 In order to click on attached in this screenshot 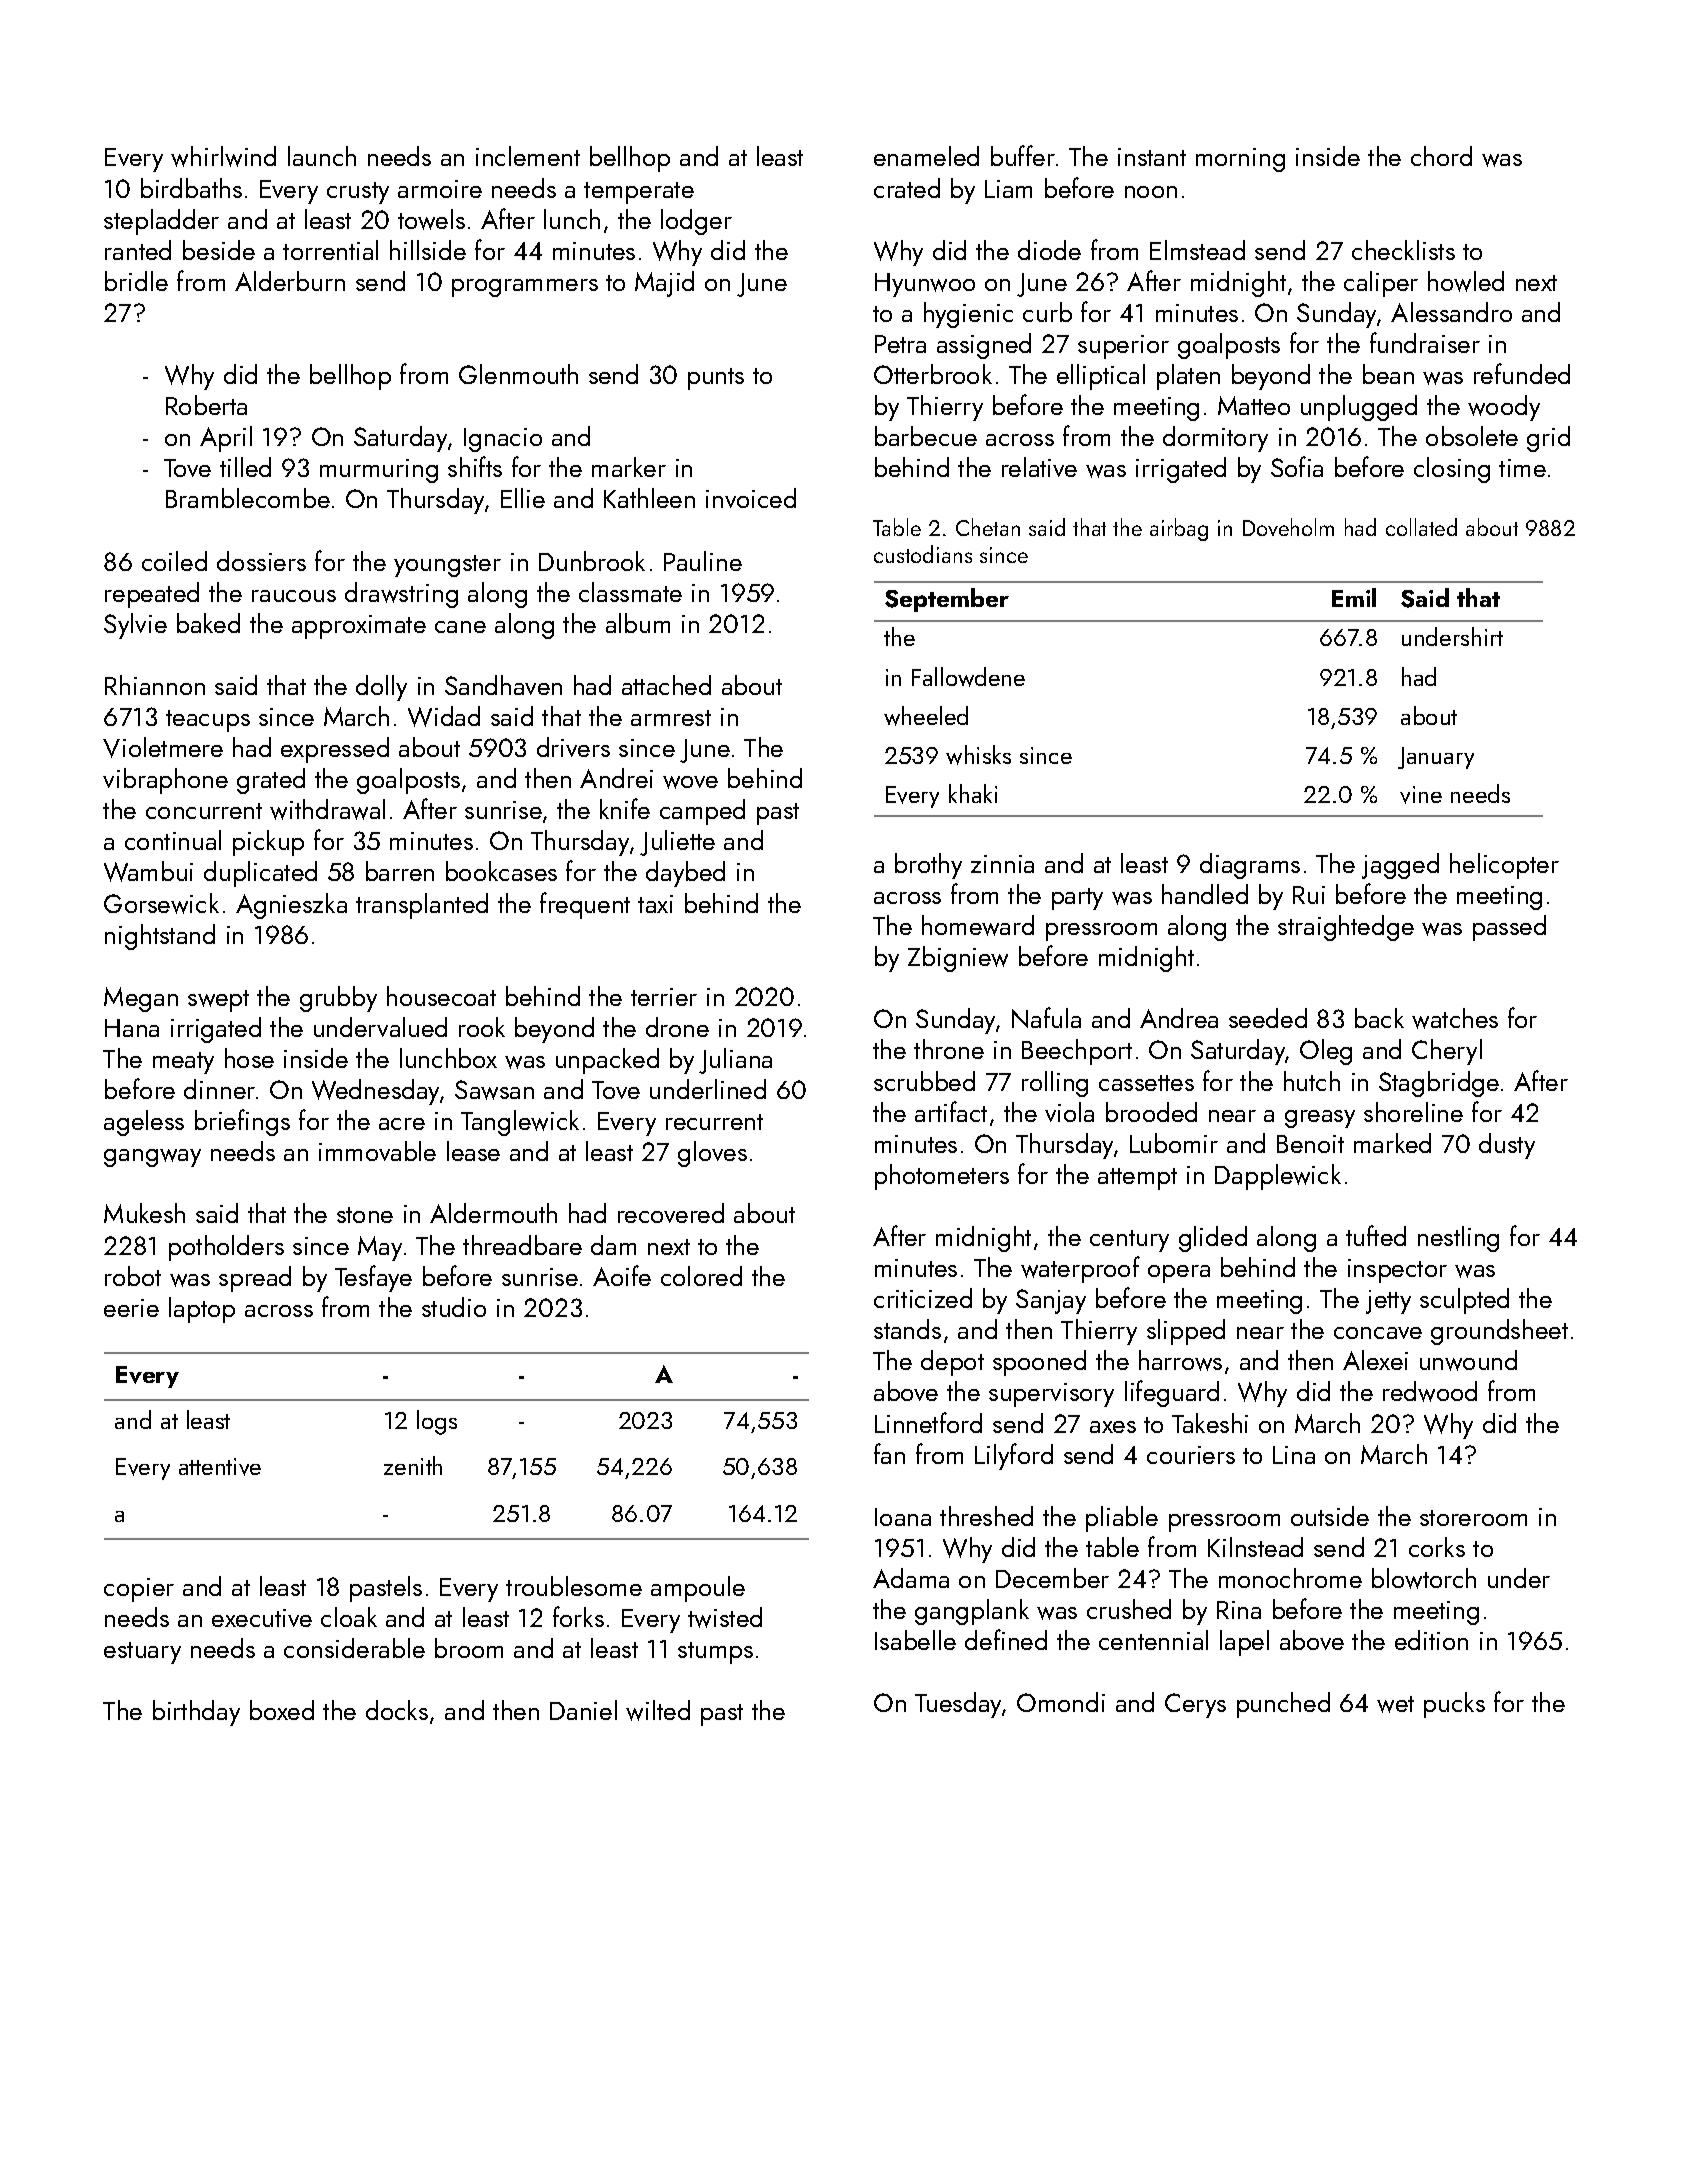, I will do `click(666, 685)`.
